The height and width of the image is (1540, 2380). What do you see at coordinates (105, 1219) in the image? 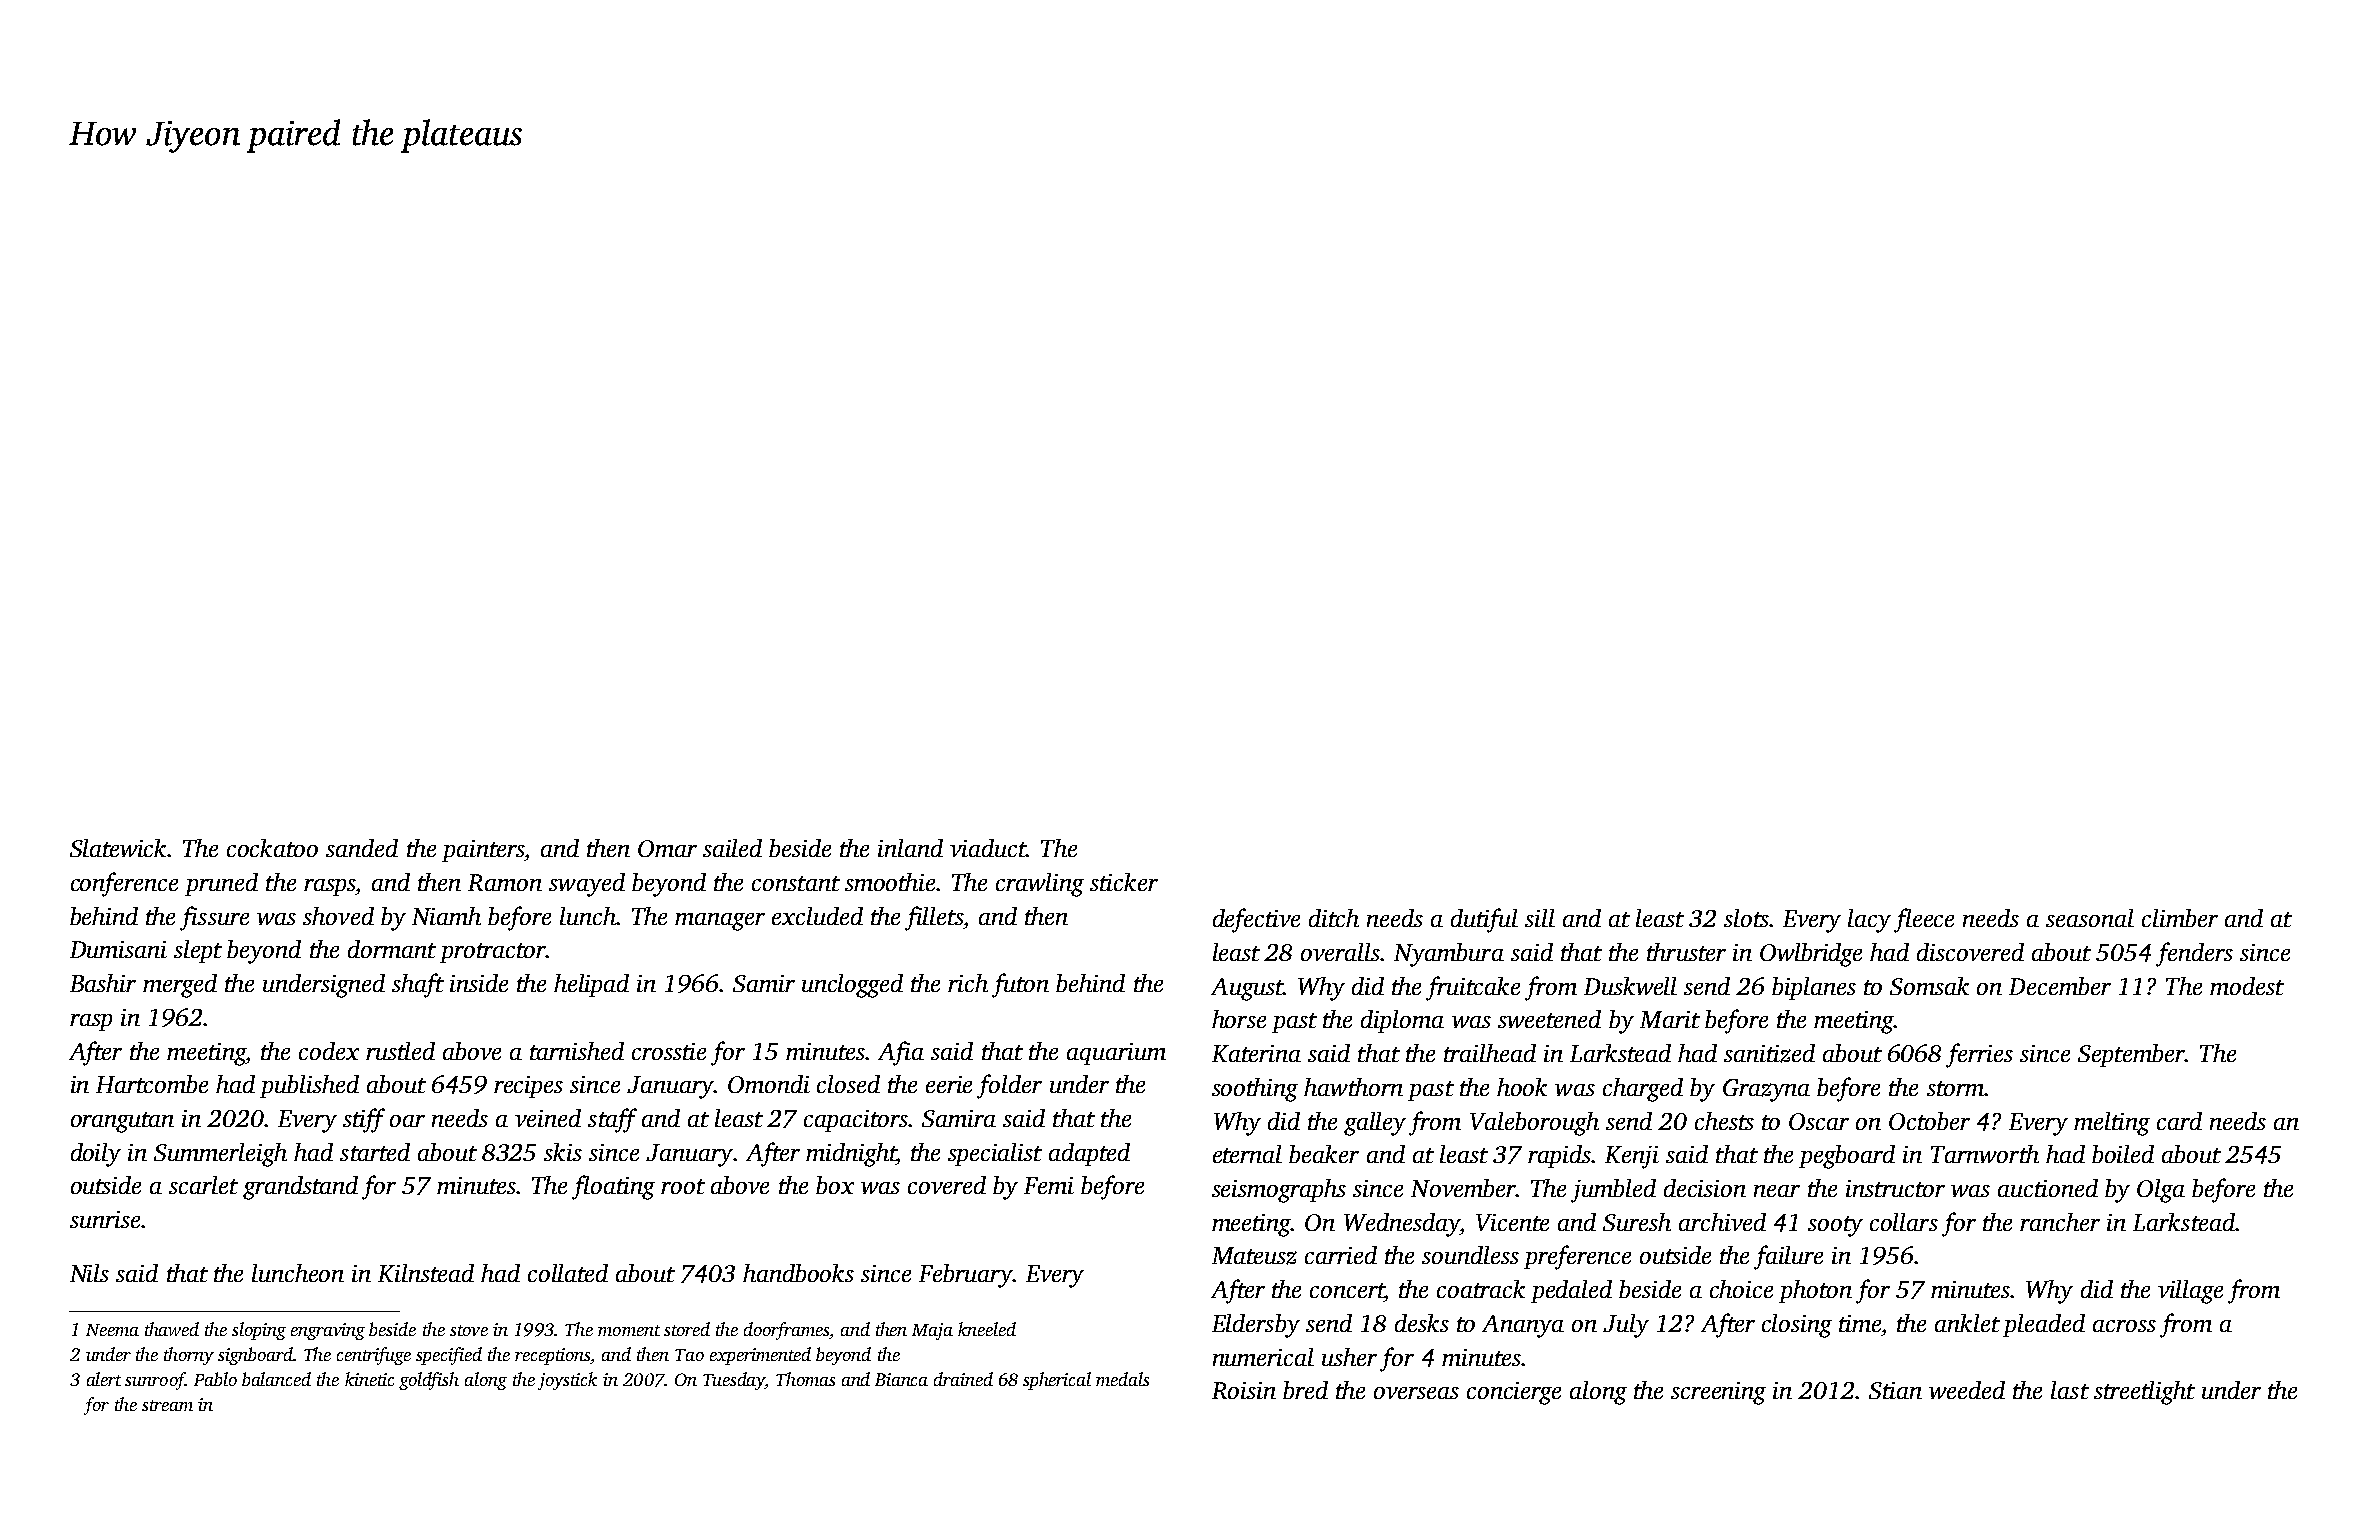
I see `sunrise` at bounding box center [105, 1219].
